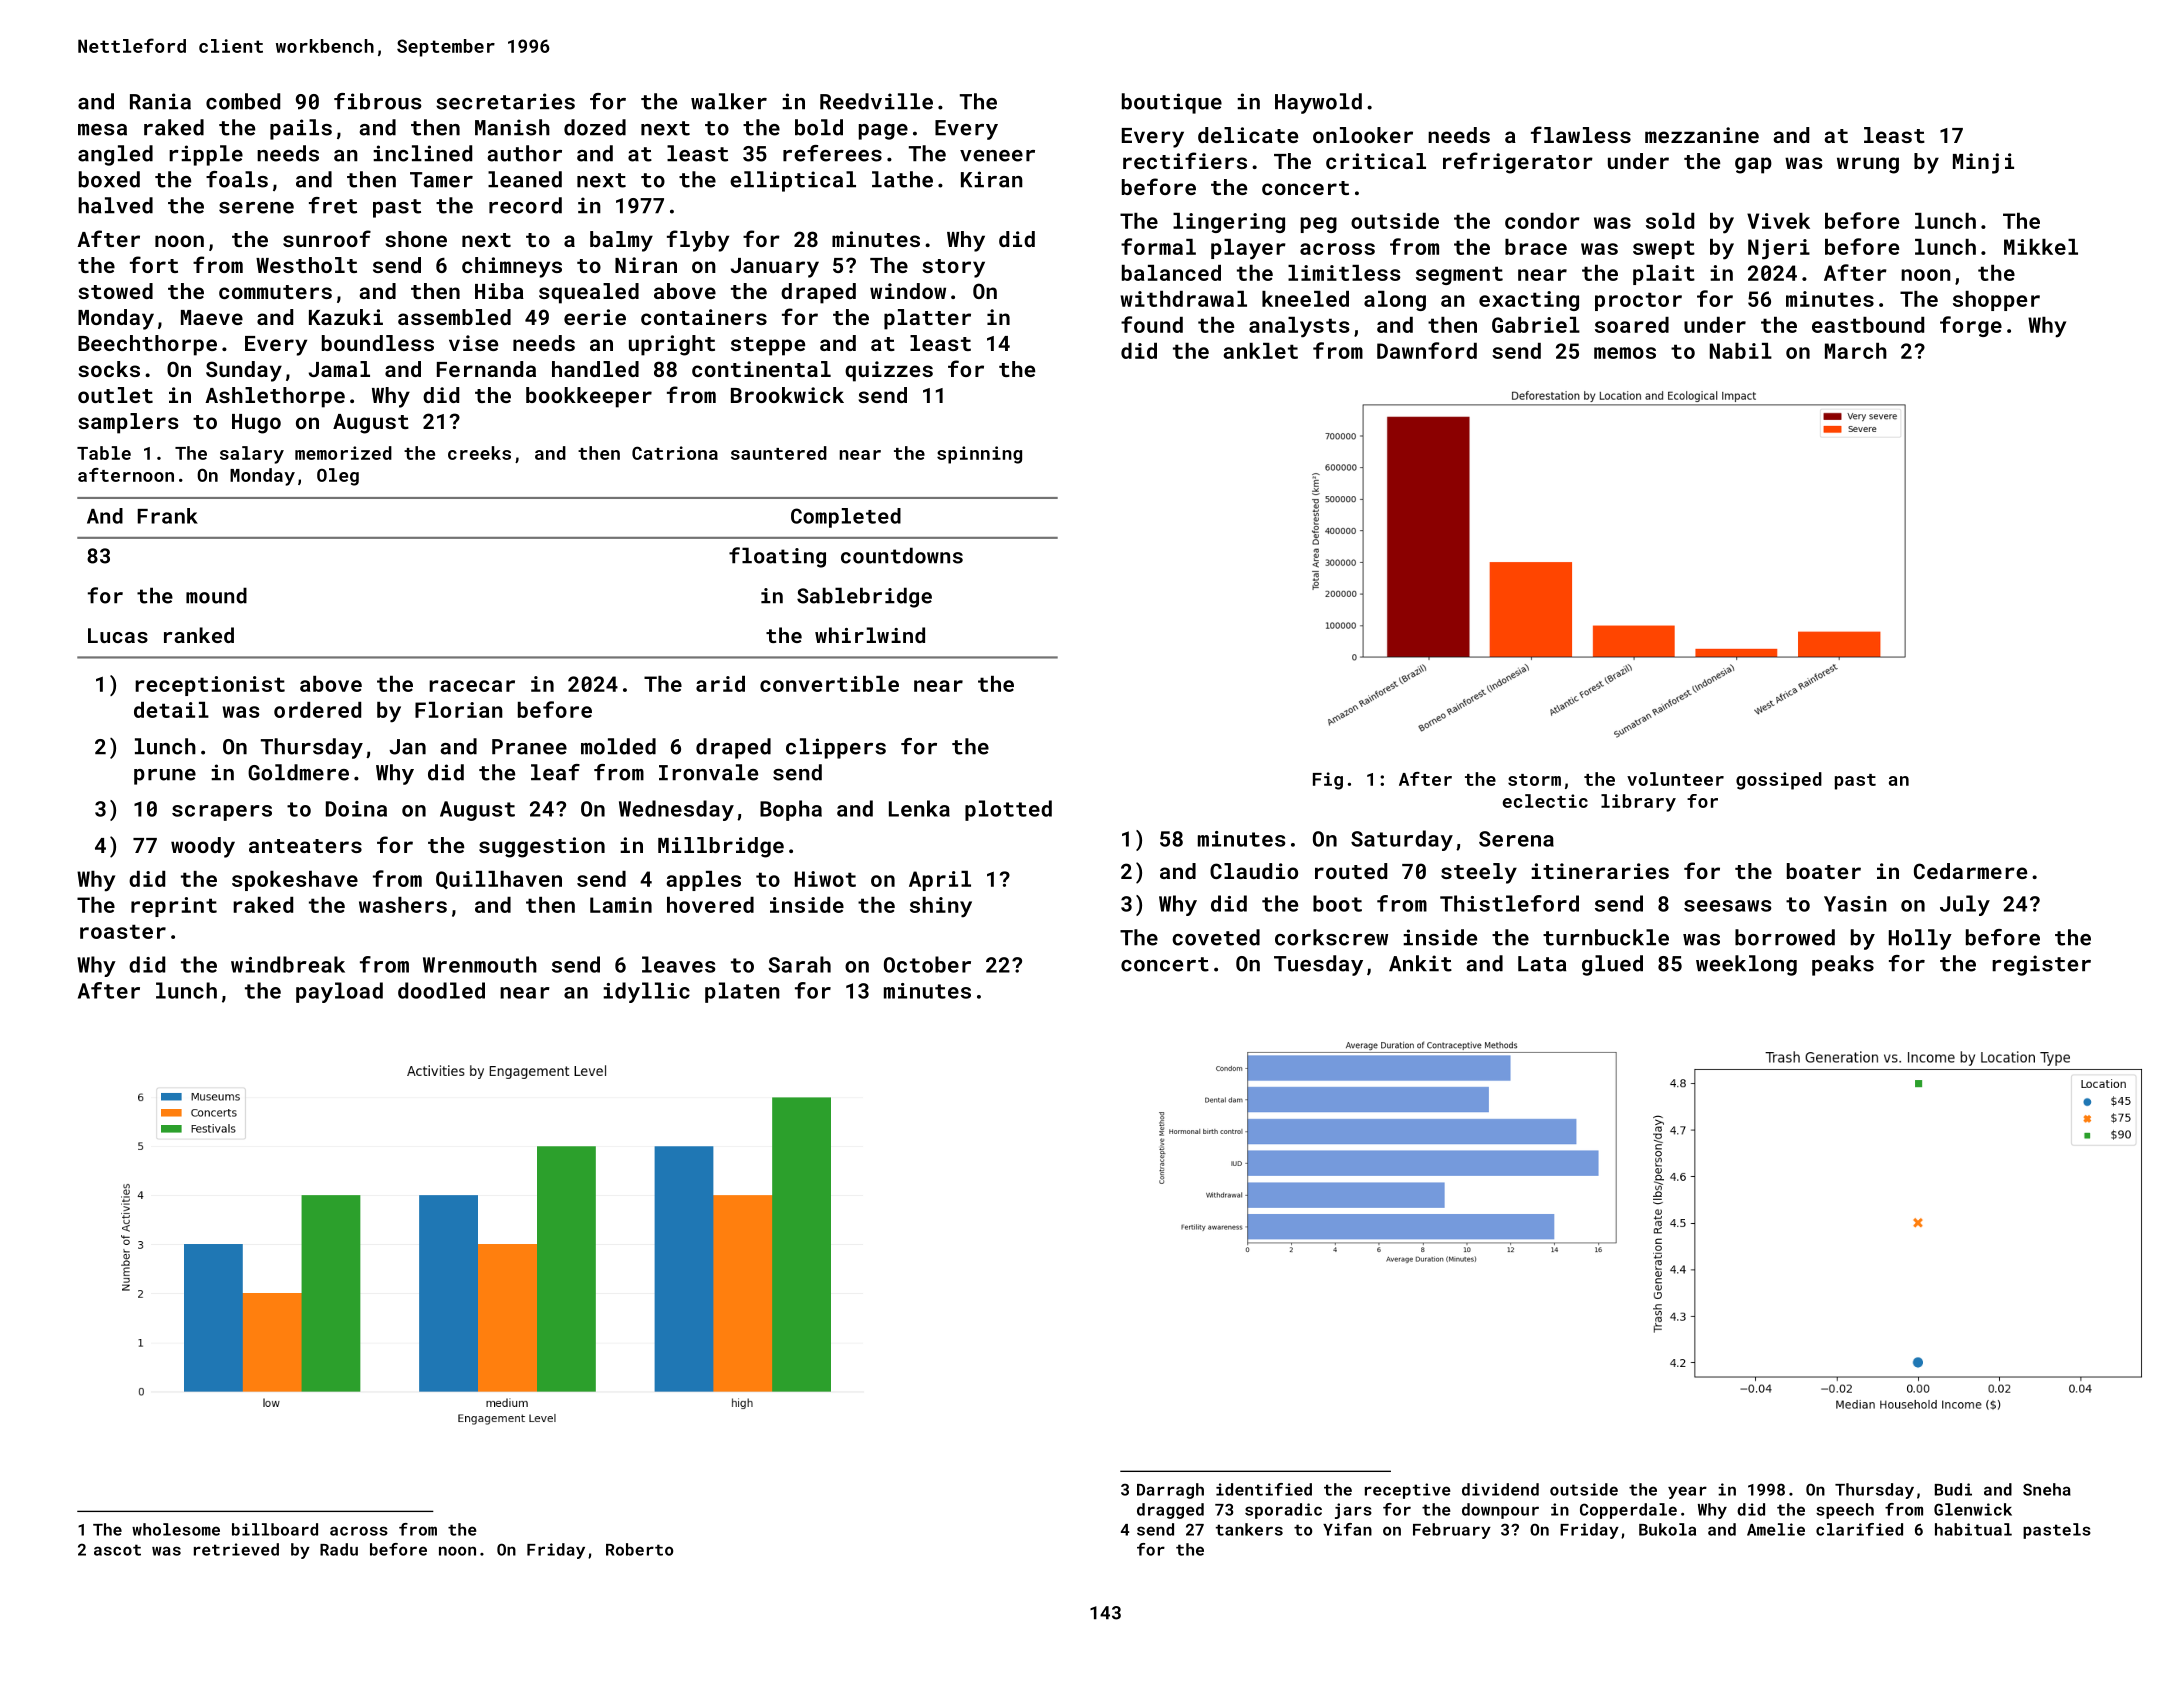 The image size is (2178, 1683). Describe the element at coordinates (2041, 965) in the screenshot. I see `register` at that location.
